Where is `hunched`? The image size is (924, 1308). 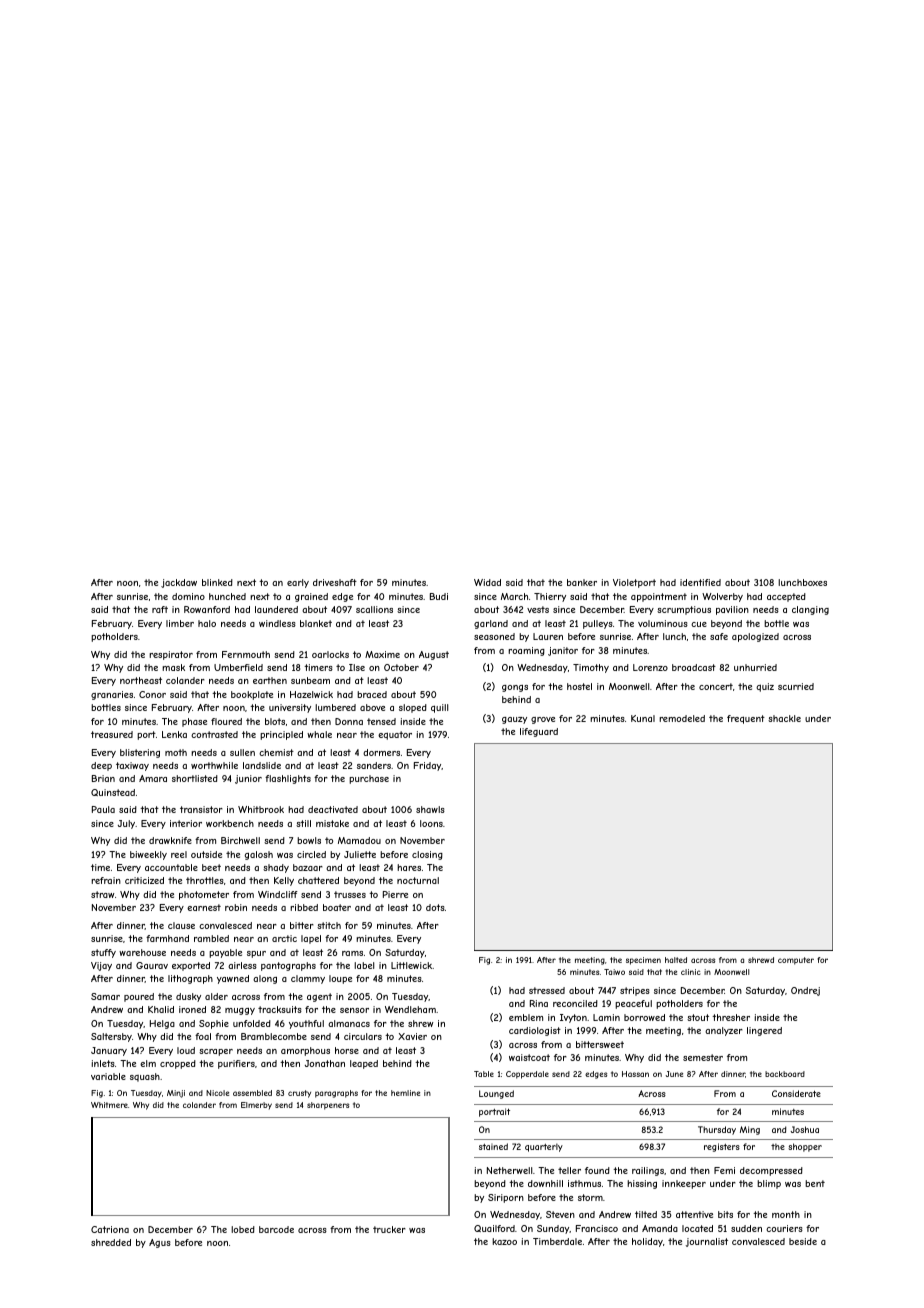
hunched is located at coordinates (227, 596).
